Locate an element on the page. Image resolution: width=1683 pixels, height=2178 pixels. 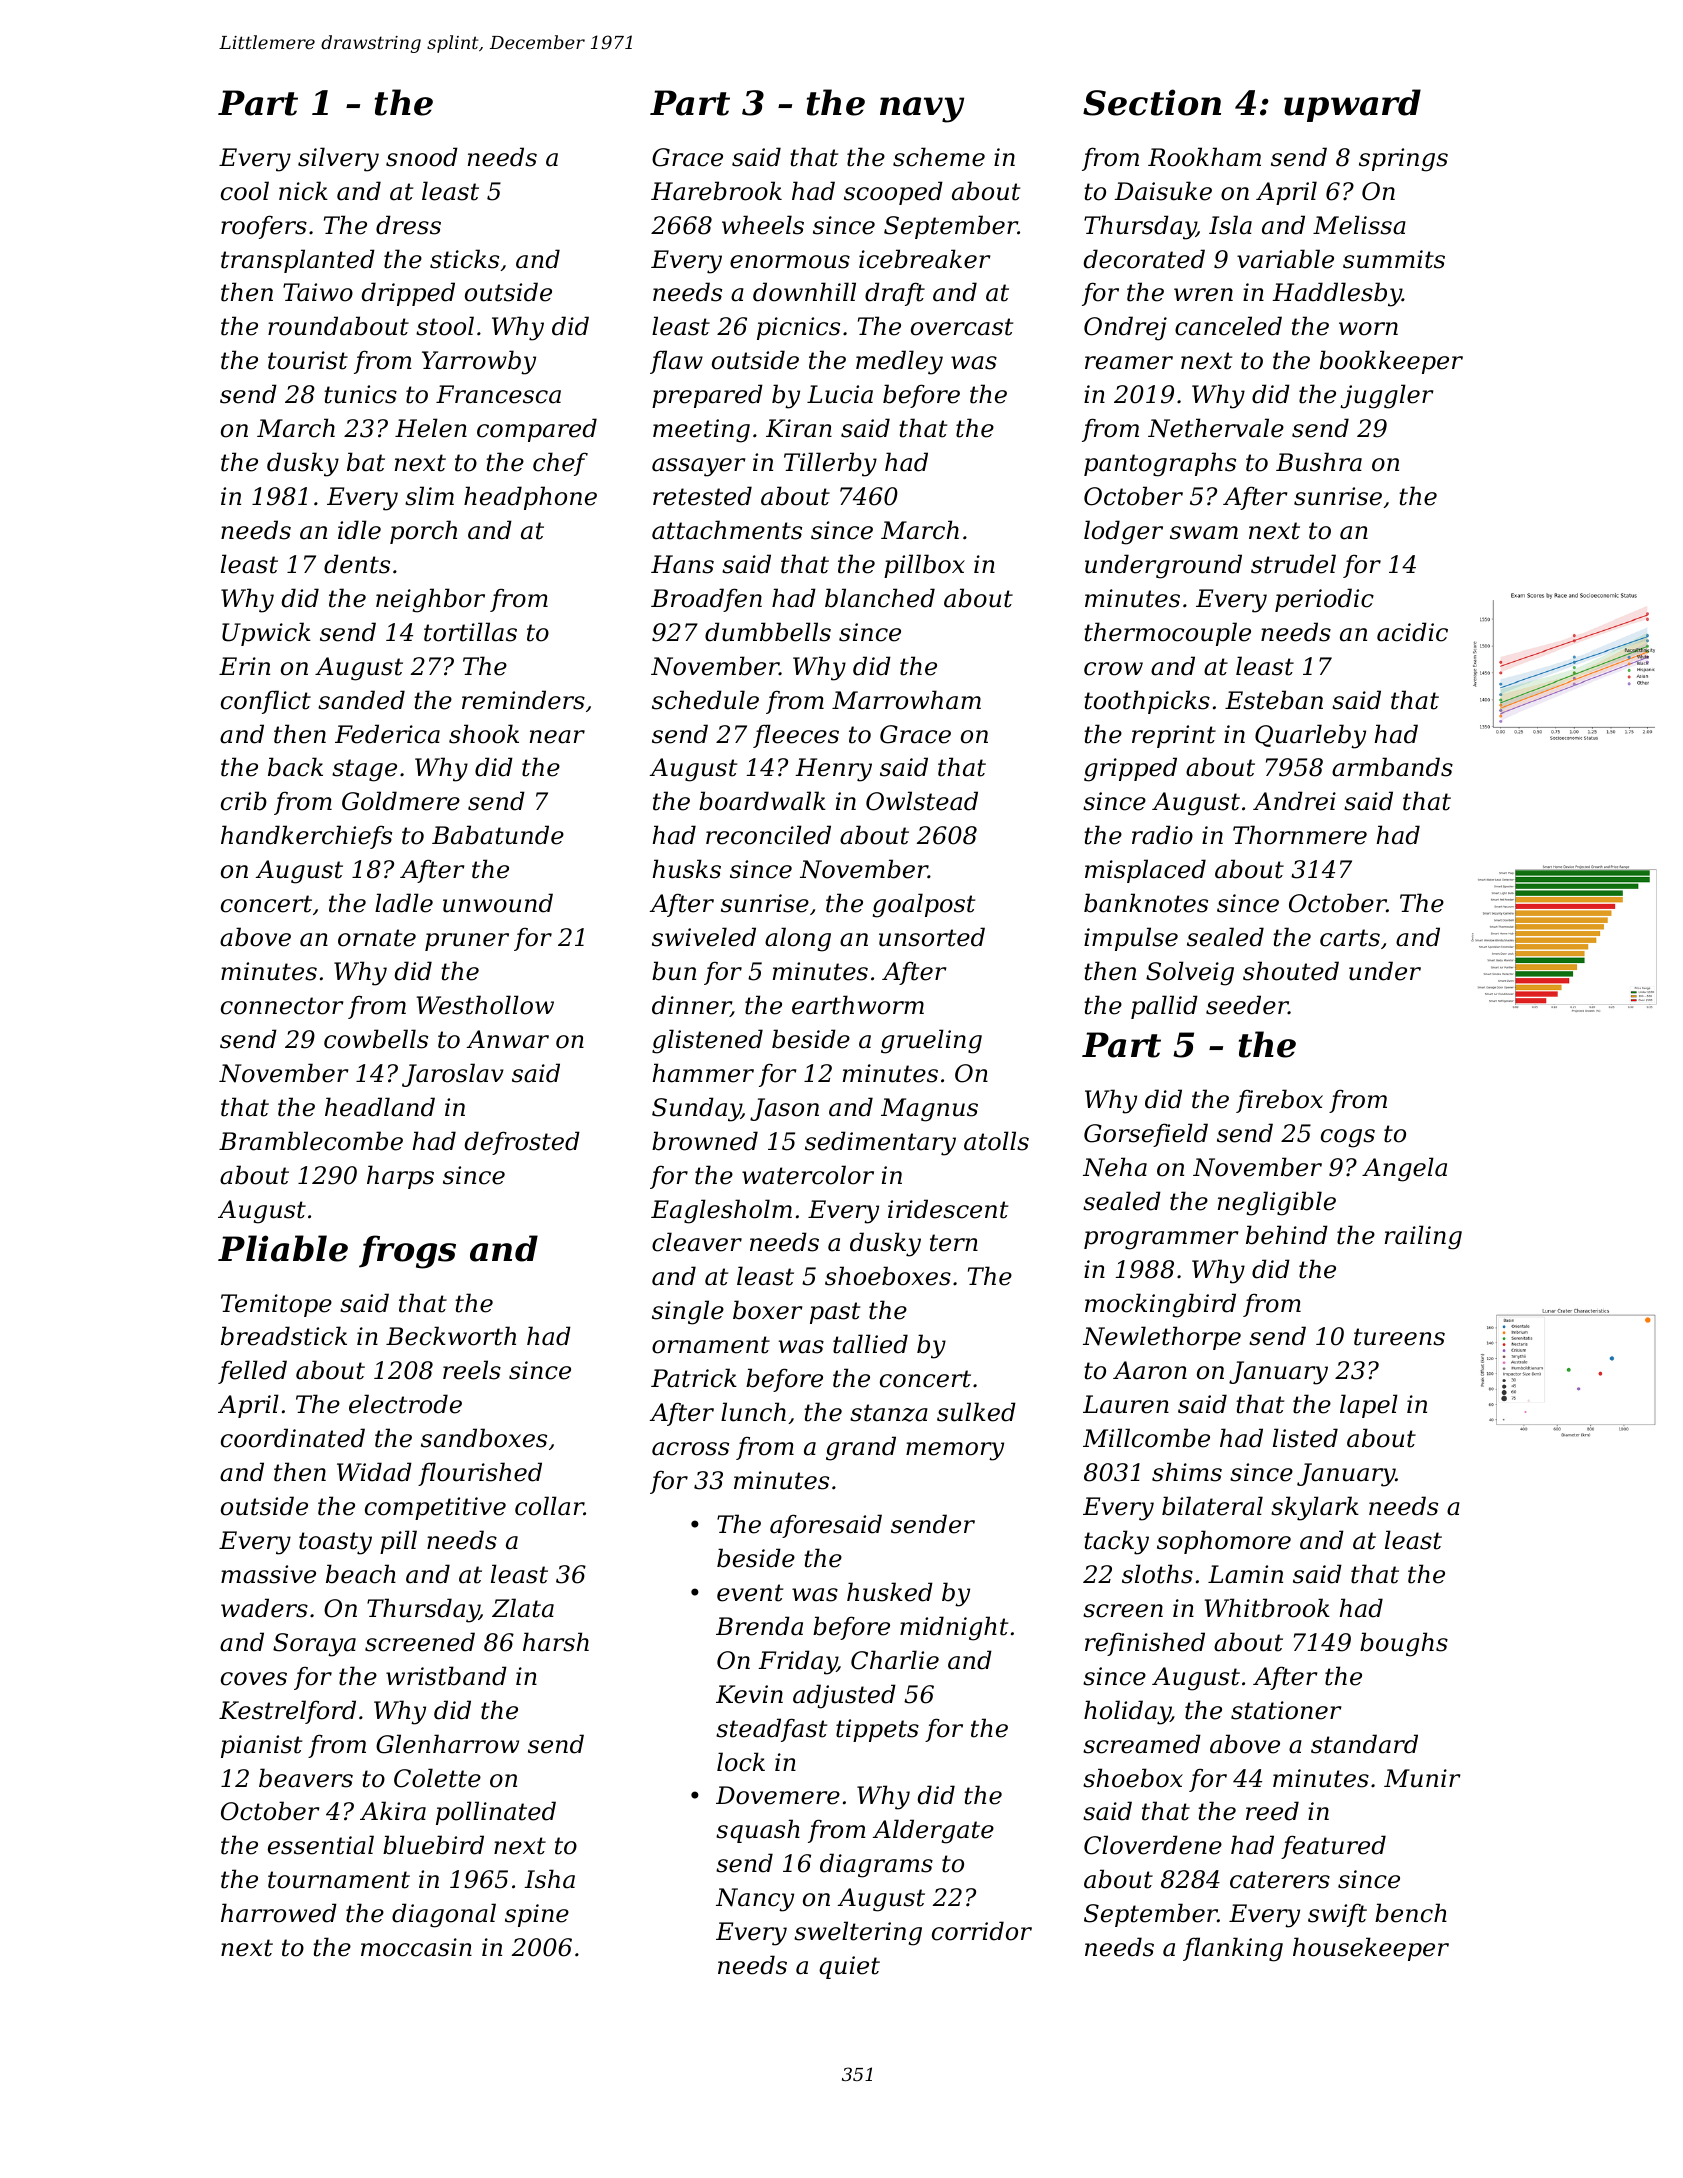
Glenharrow is located at coordinates (447, 1744).
